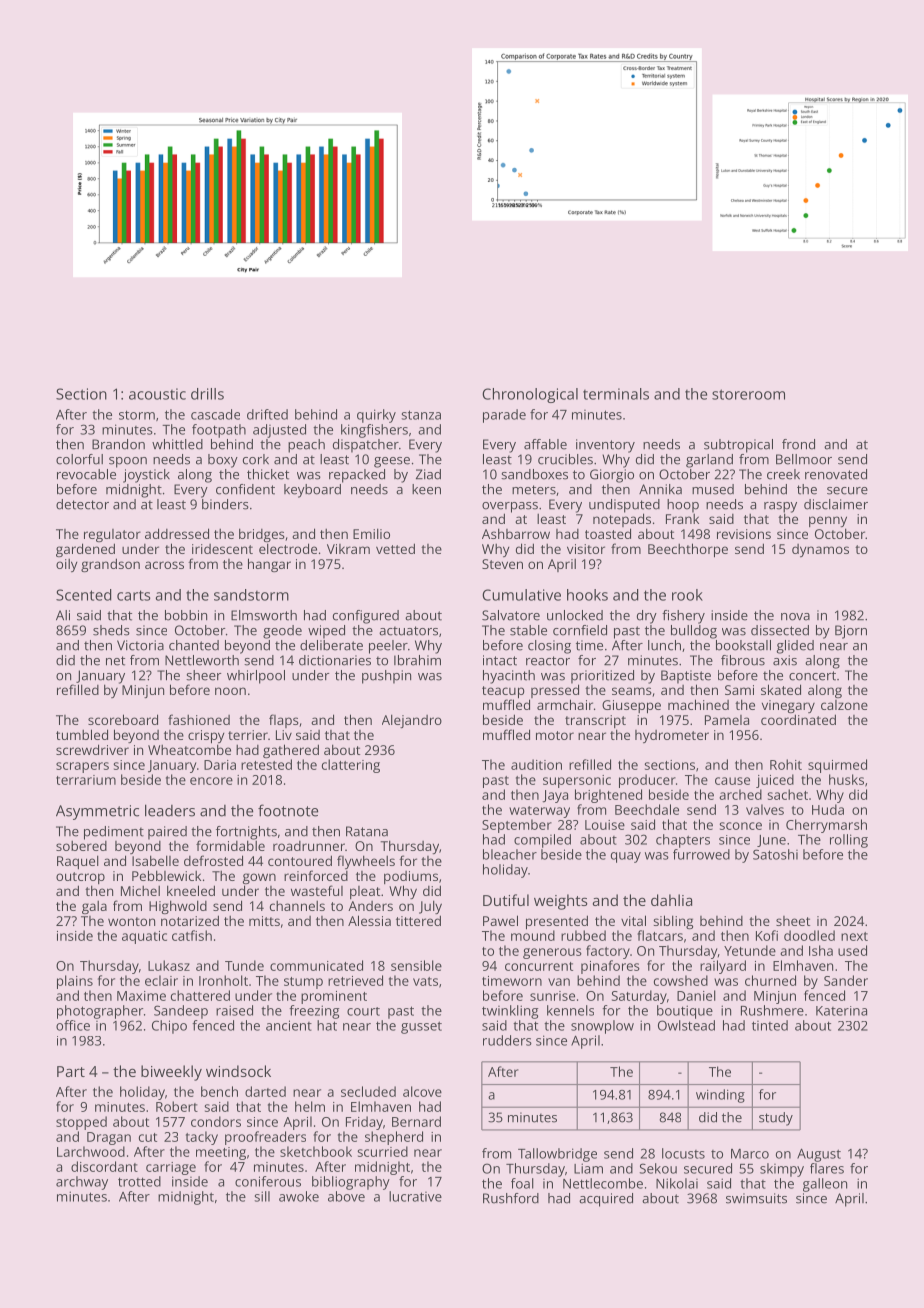 The image size is (924, 1308). Describe the element at coordinates (395, 548) in the screenshot. I see `vetted` at that location.
